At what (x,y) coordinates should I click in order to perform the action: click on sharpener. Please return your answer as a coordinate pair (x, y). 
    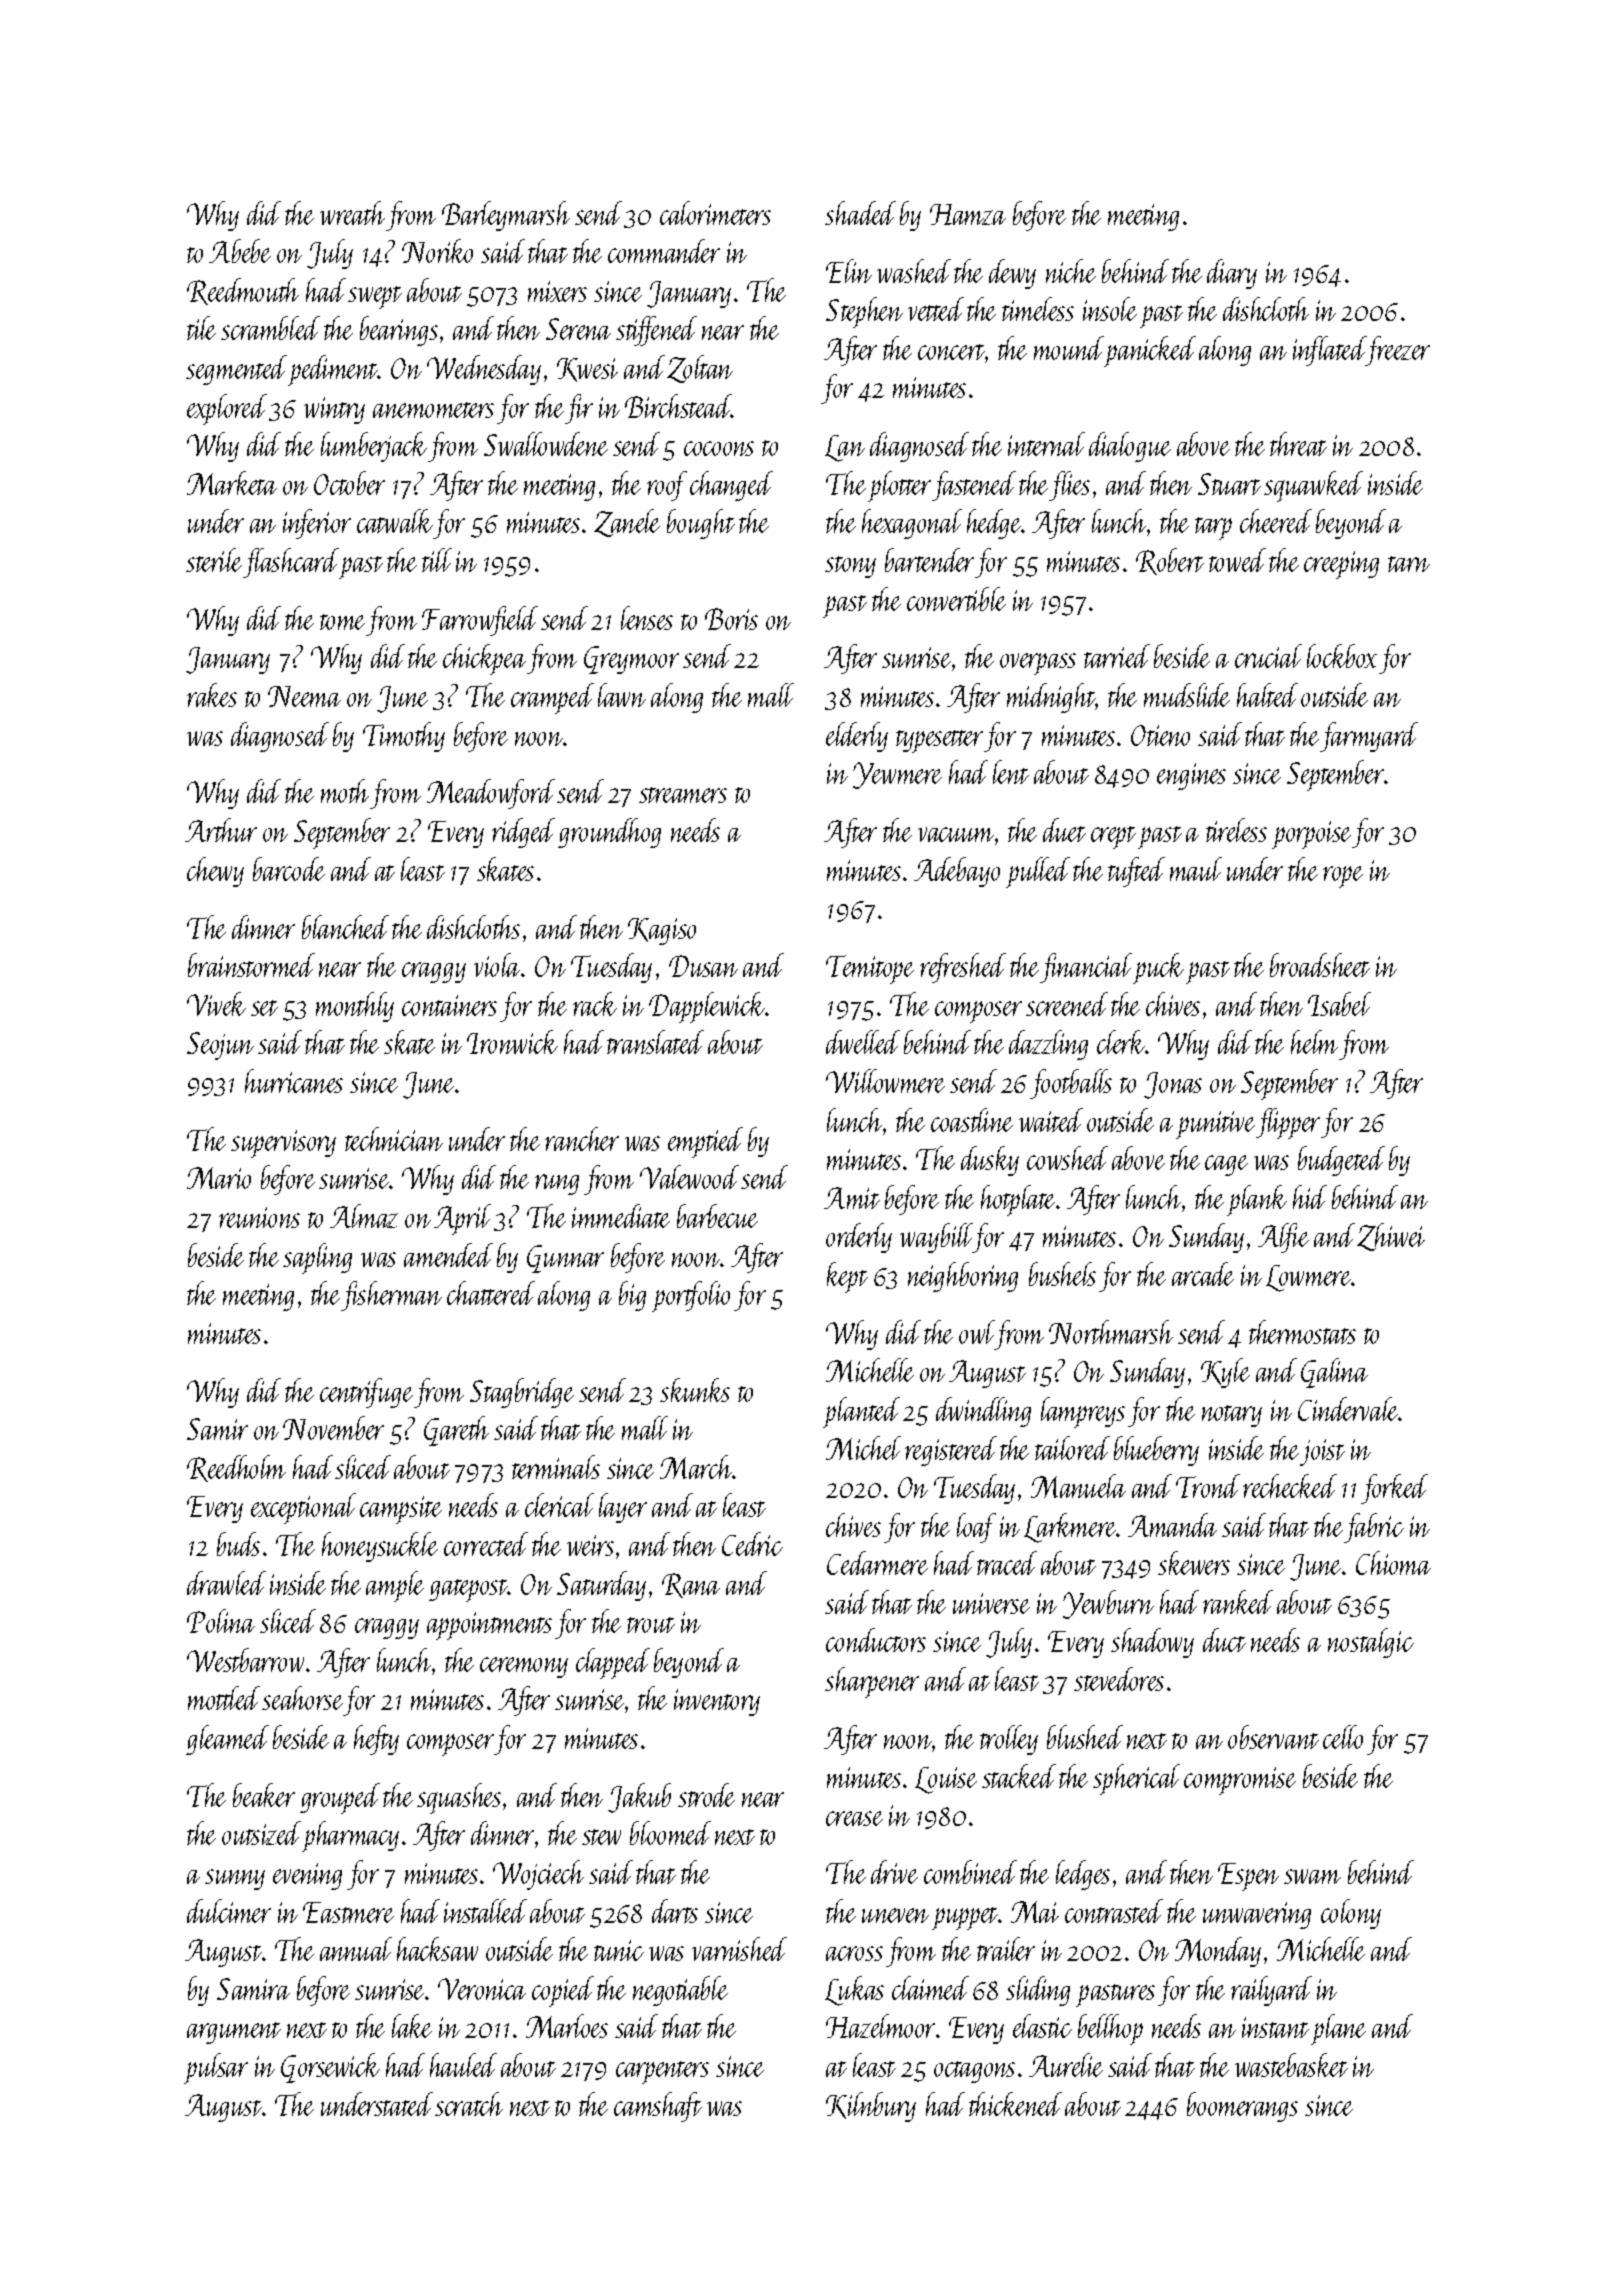
    Looking at the image, I should click on (872, 1682).
